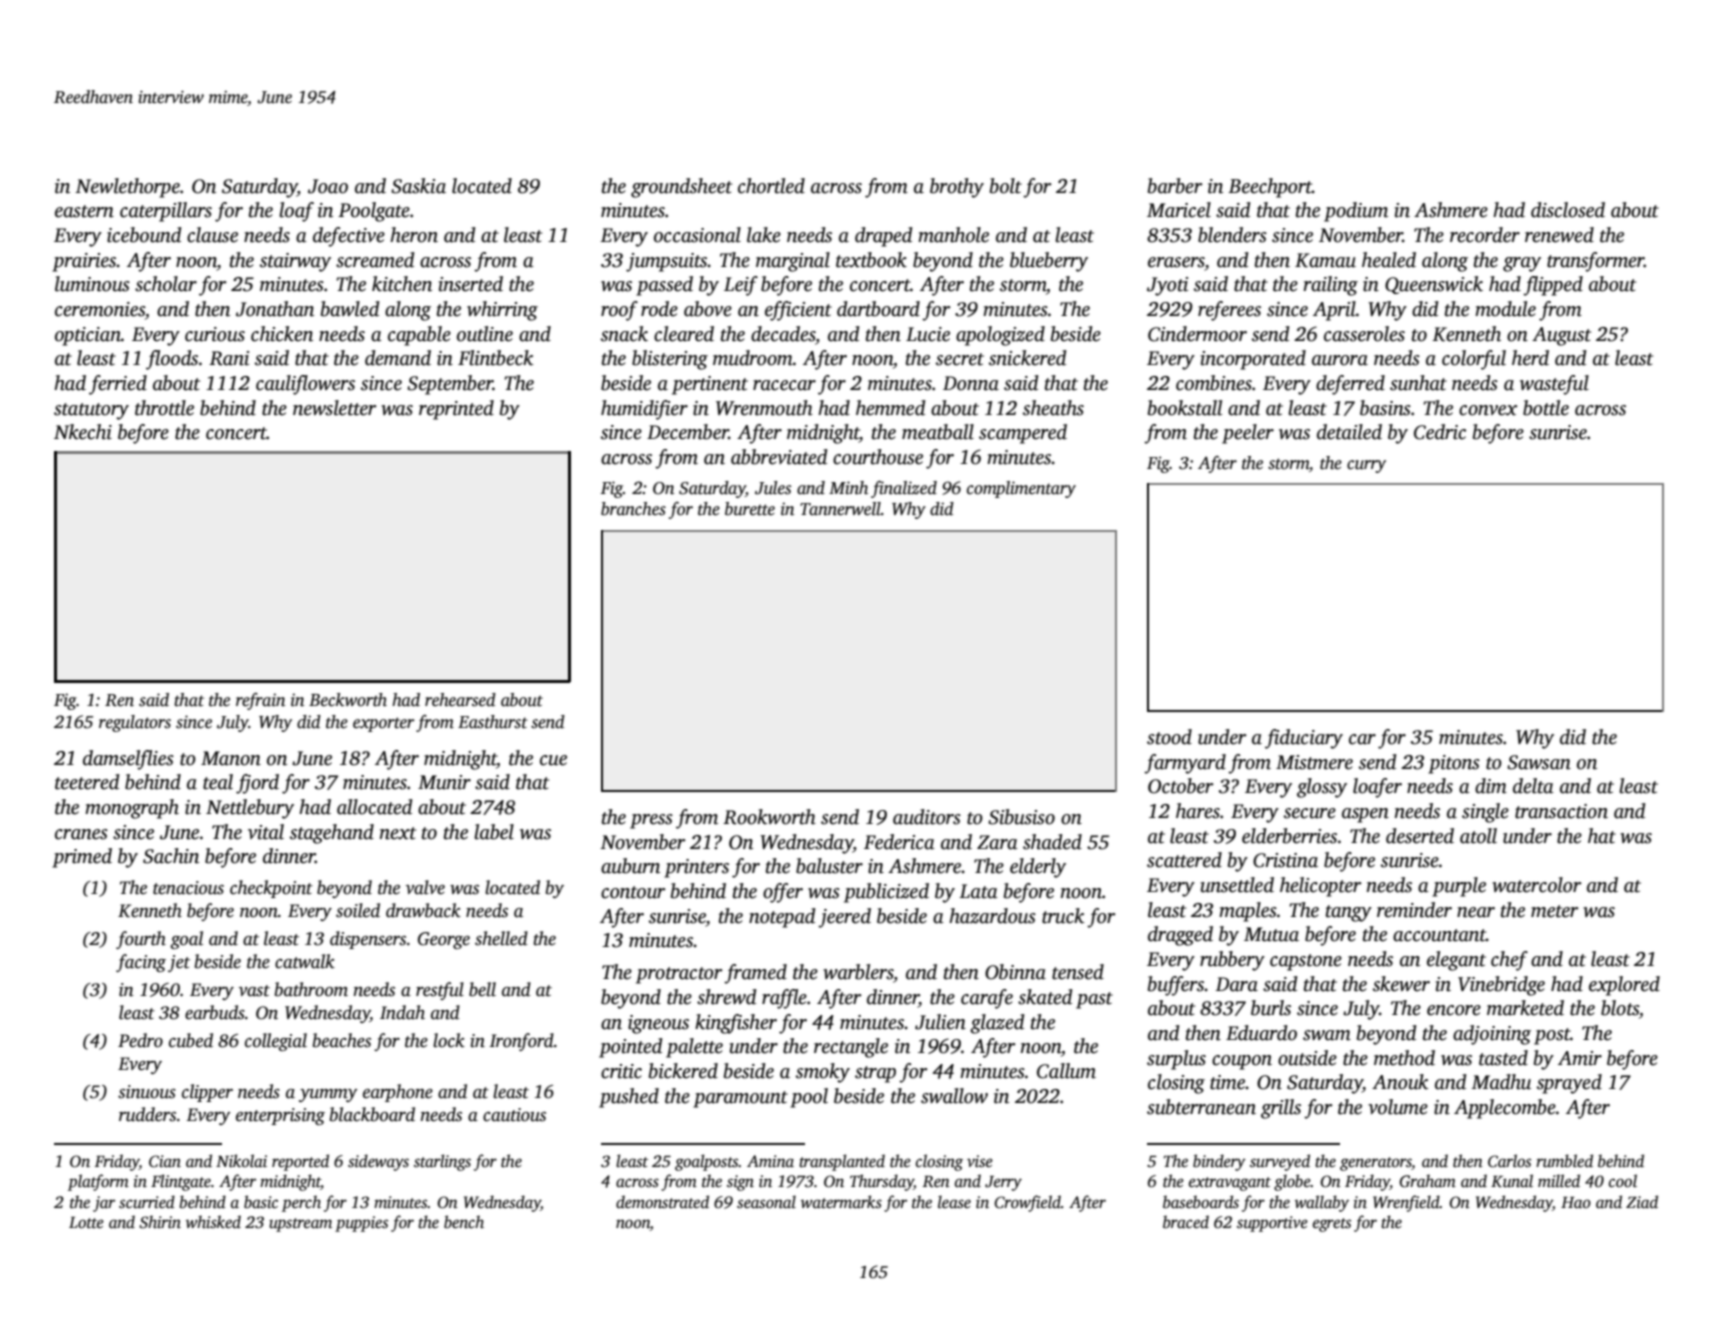 This screenshot has width=1718, height=1327. What do you see at coordinates (1045, 997) in the screenshot?
I see `skated` at bounding box center [1045, 997].
